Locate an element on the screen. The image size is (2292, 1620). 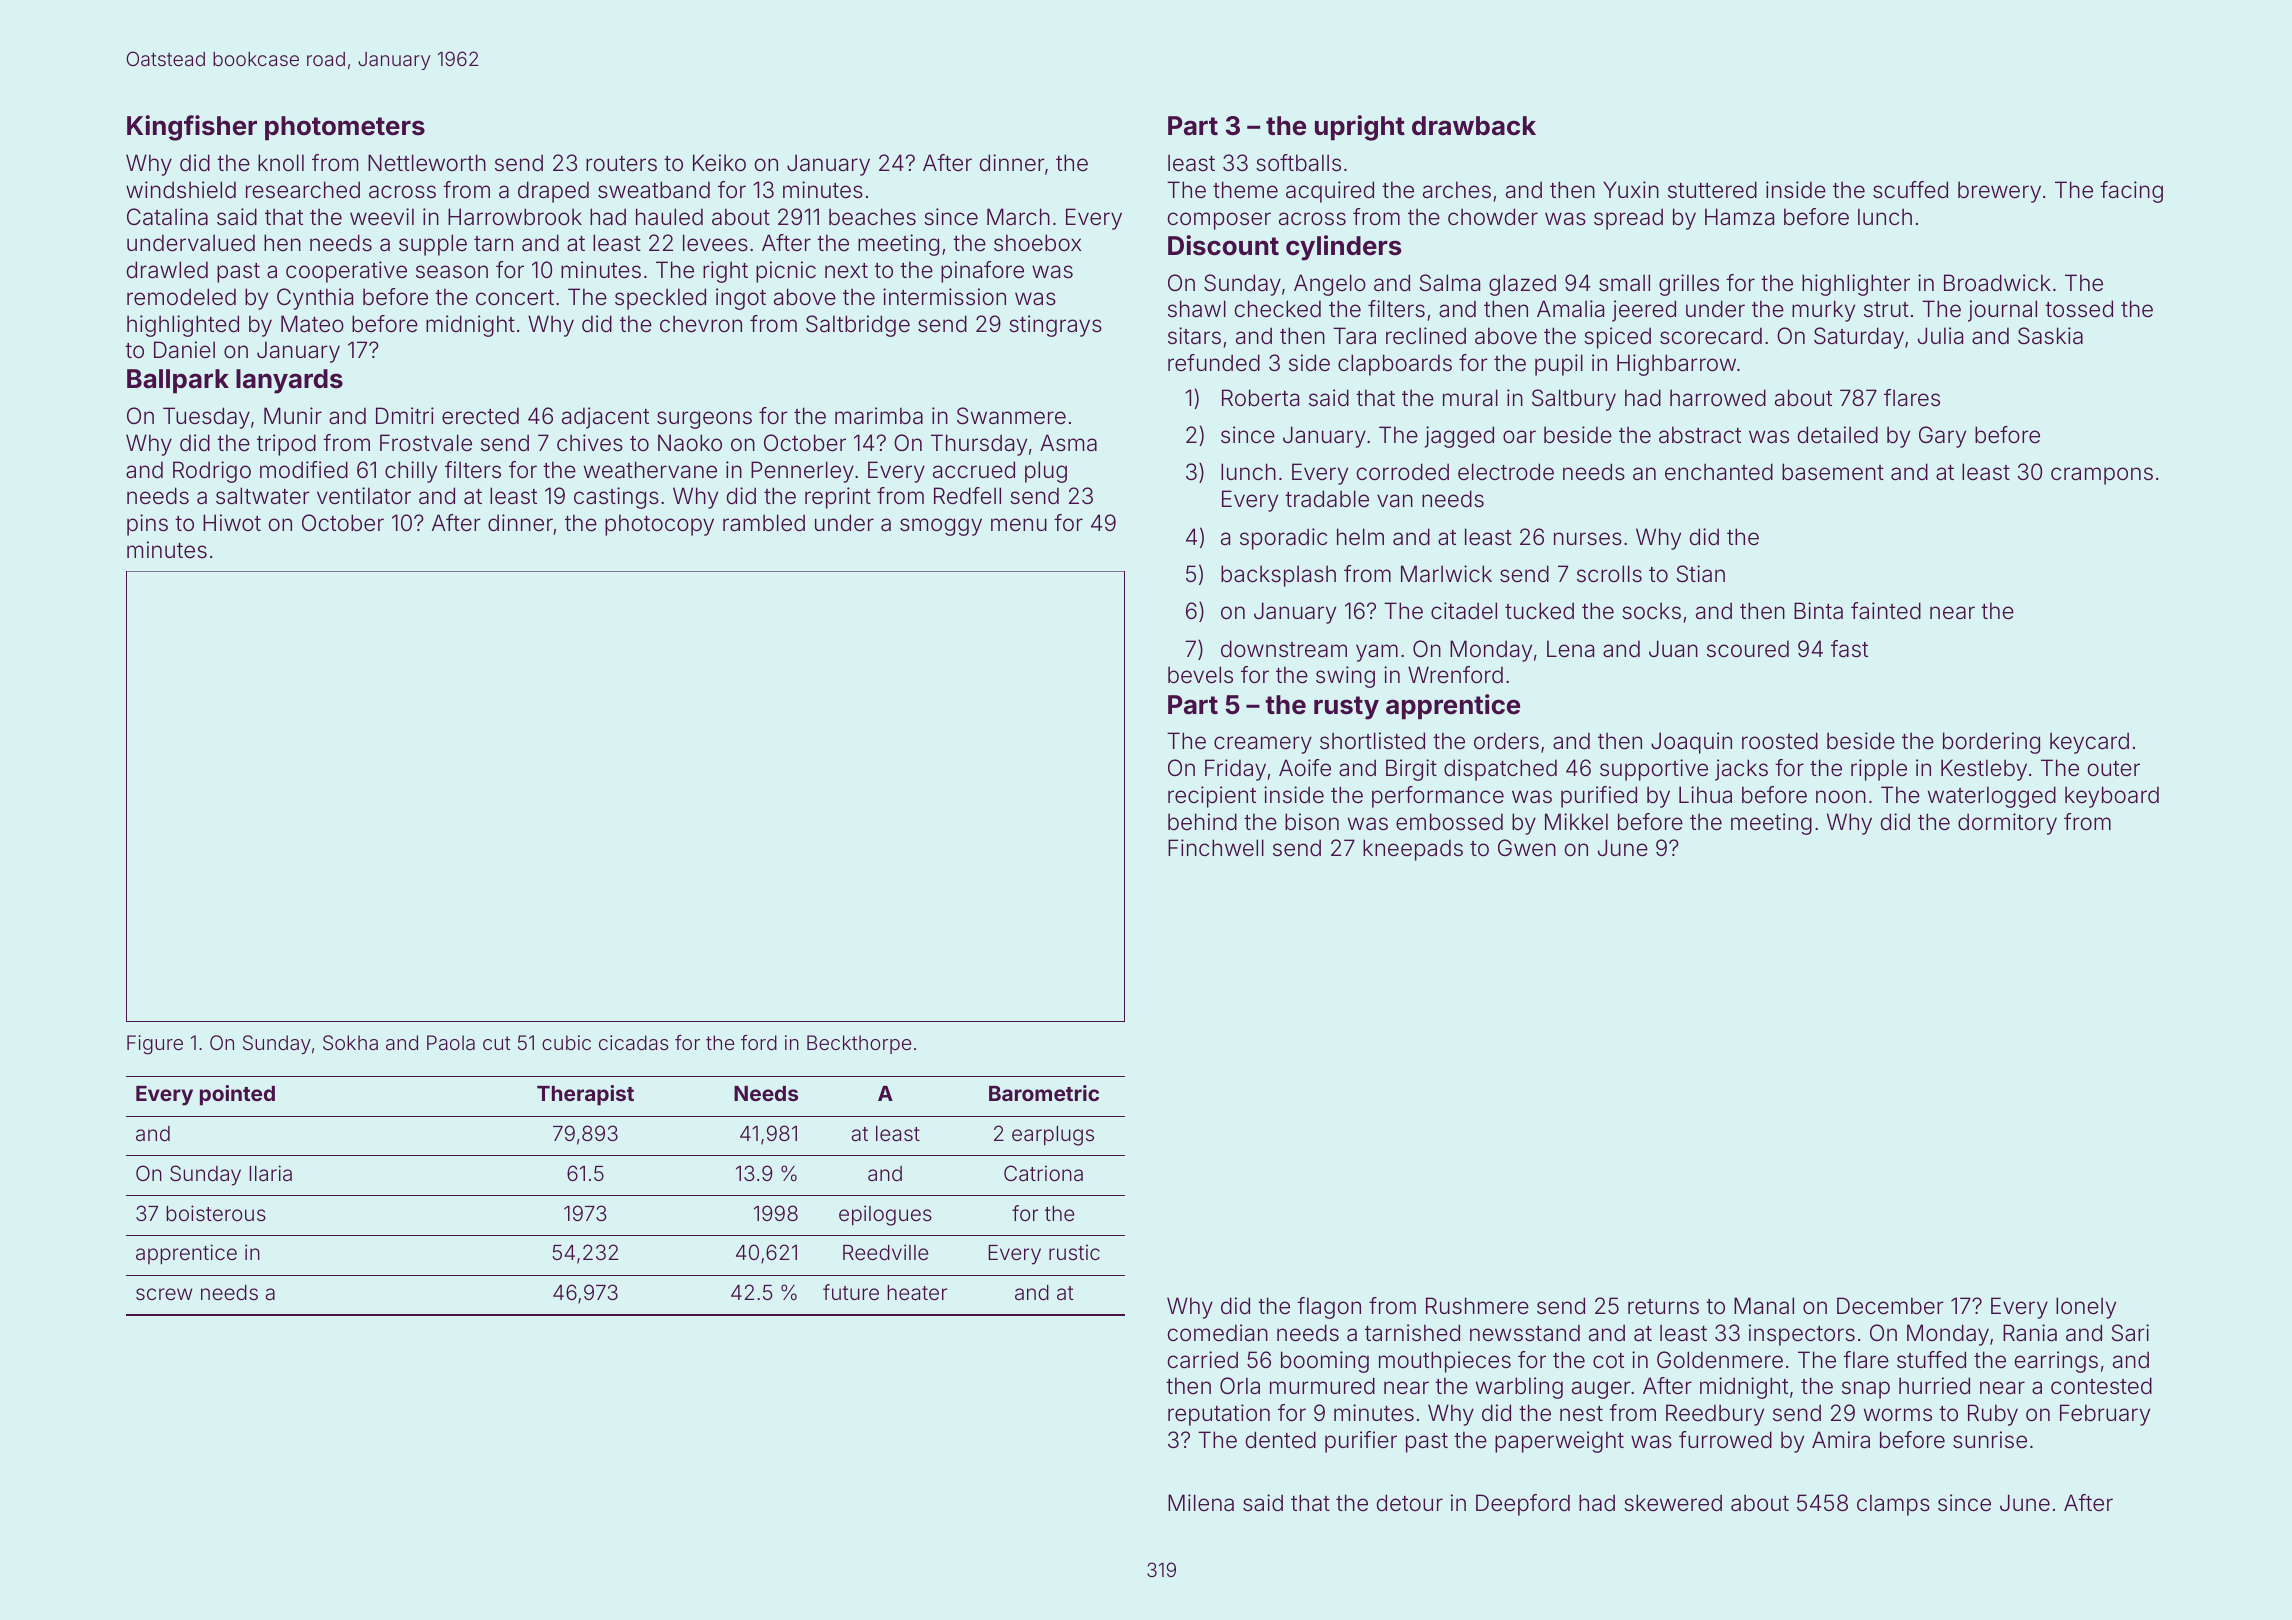
Roberta is located at coordinates (1260, 398).
